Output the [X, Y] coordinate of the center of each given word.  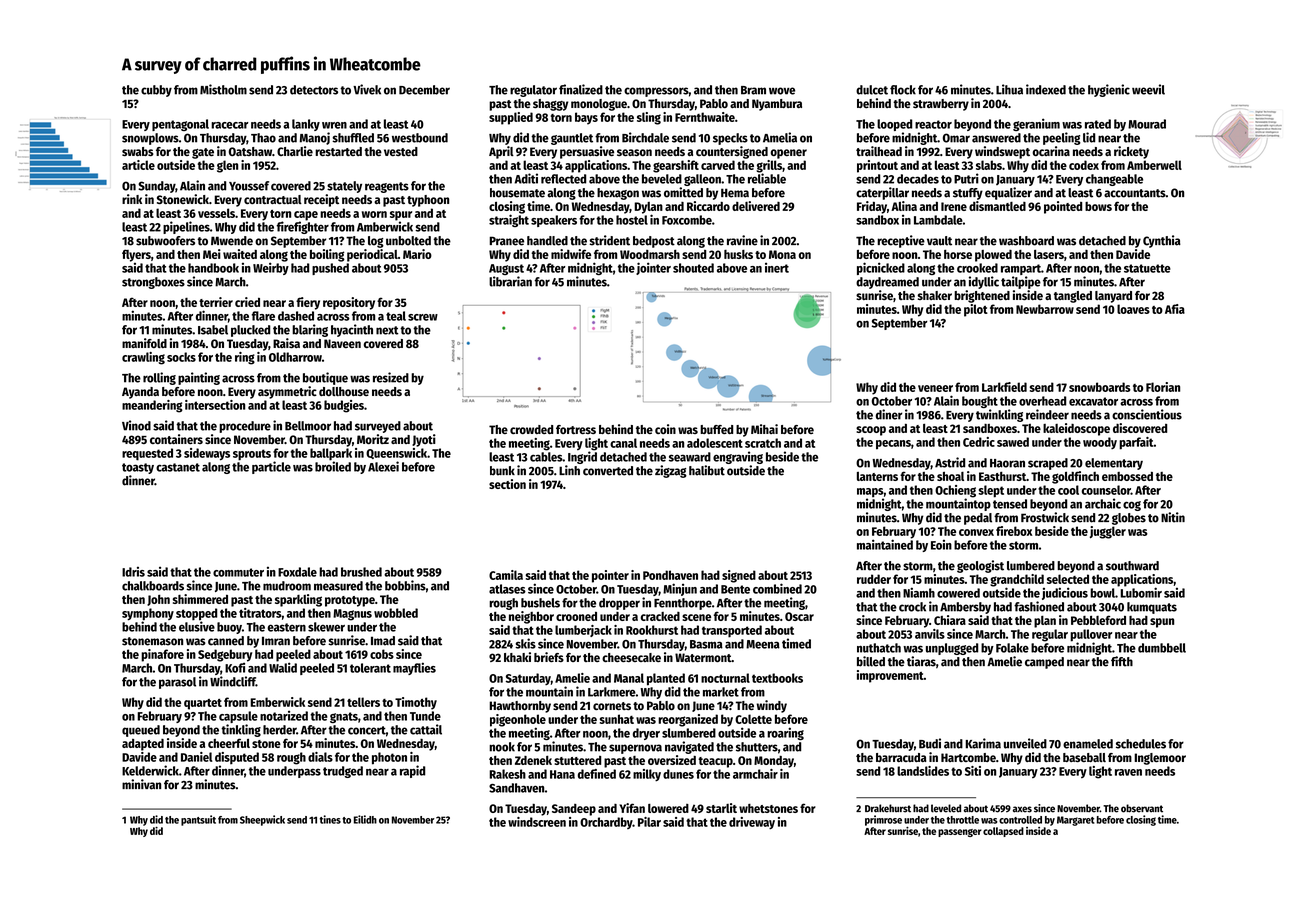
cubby [156, 91]
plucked [250, 331]
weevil [1148, 89]
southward [1132, 566]
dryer [646, 734]
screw [423, 317]
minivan [141, 784]
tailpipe [1021, 282]
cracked [660, 616]
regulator [533, 91]
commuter [238, 572]
